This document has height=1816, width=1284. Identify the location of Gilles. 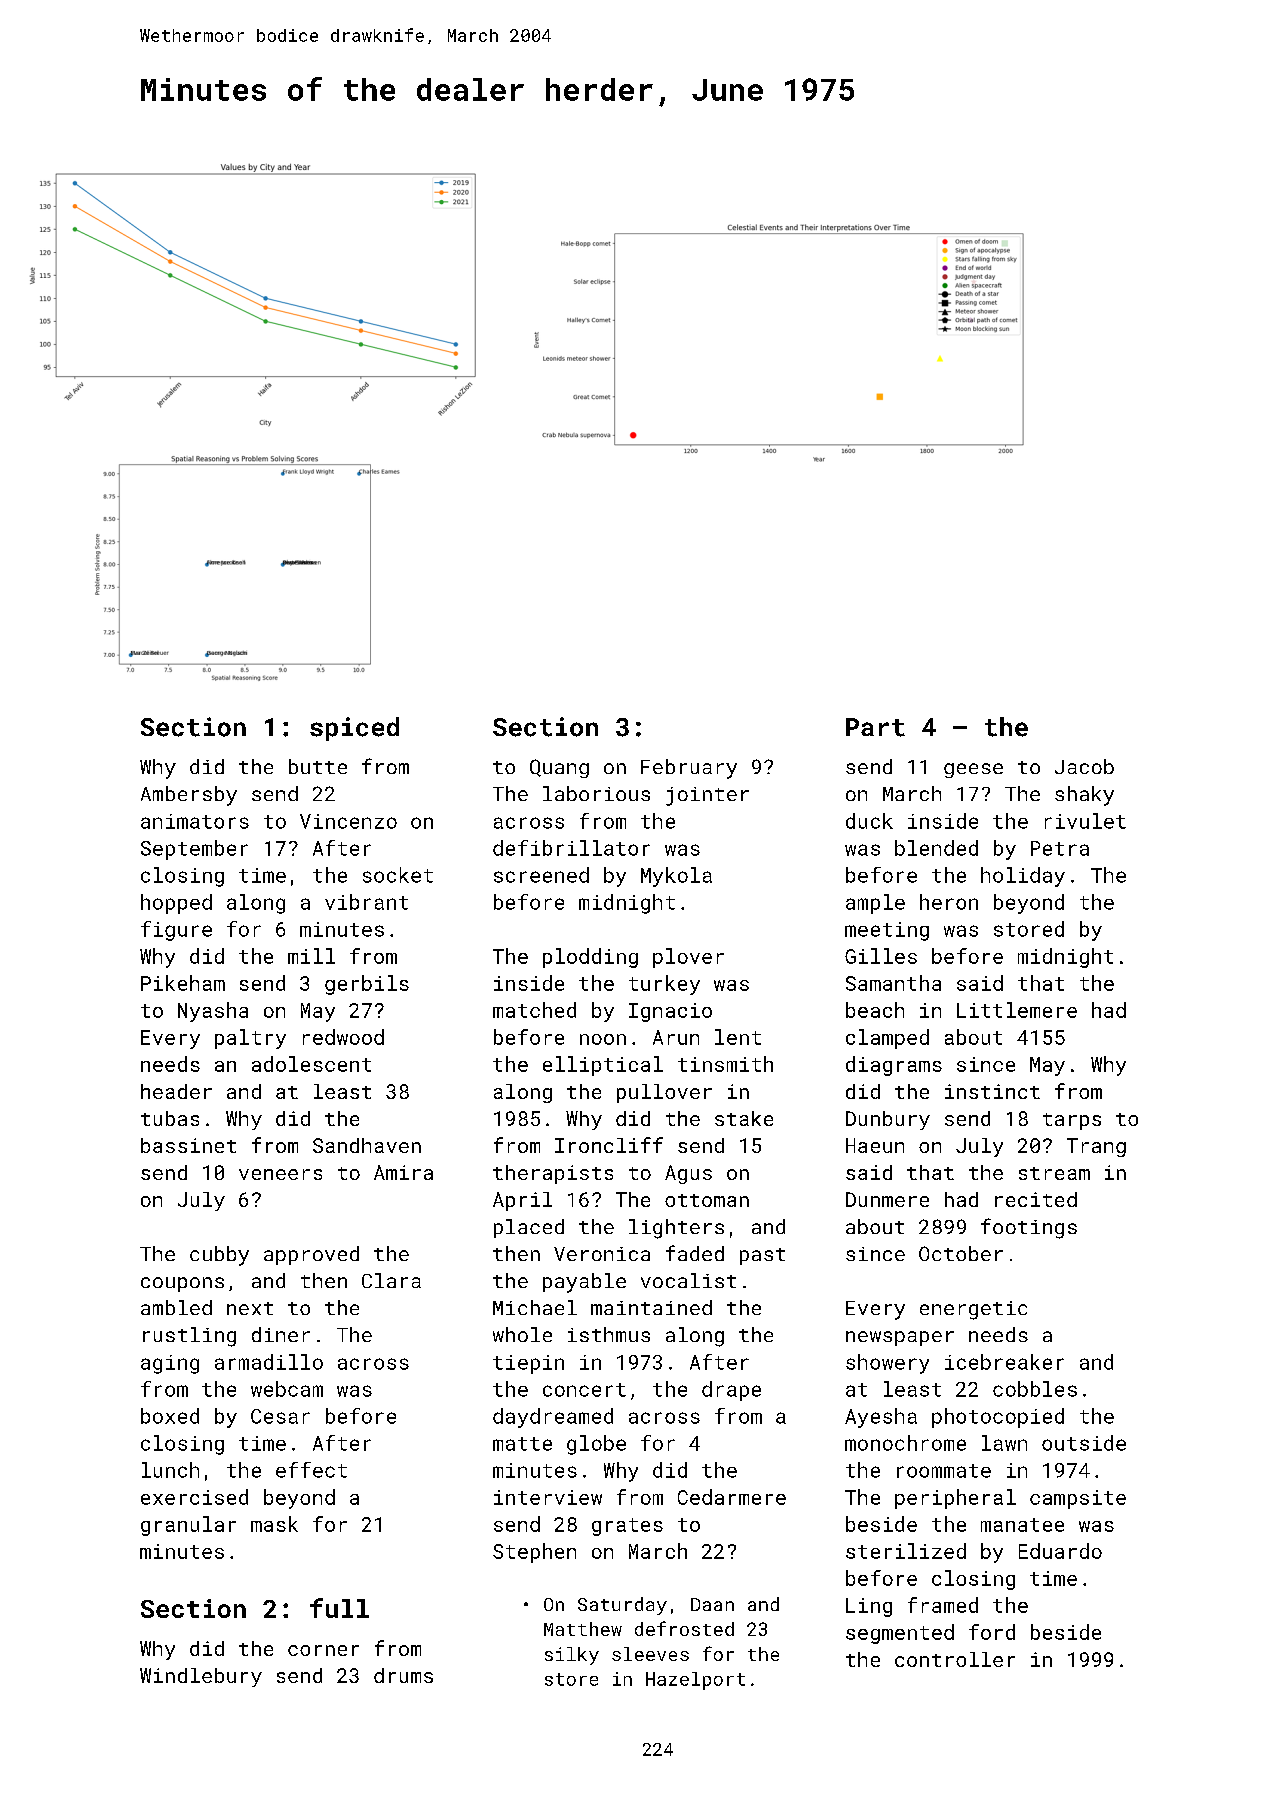
(881, 956).
